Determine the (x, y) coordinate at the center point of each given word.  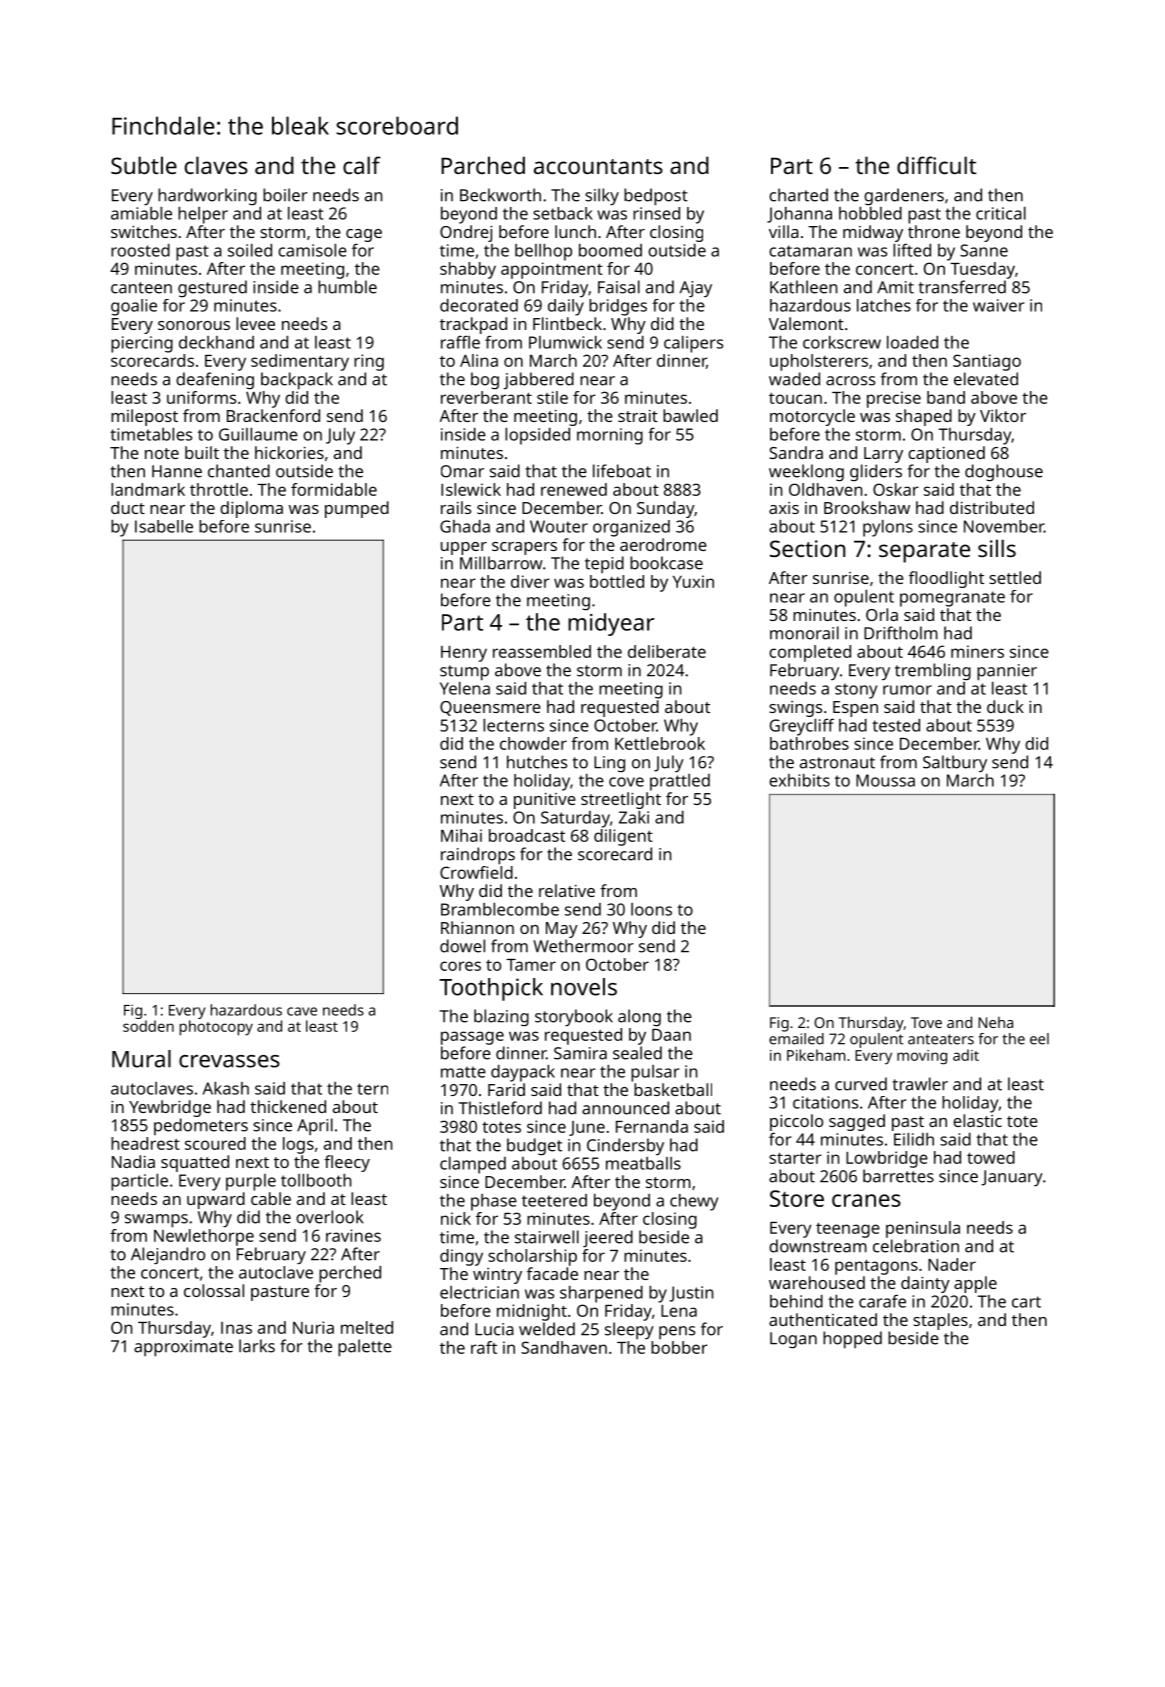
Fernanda (652, 1126)
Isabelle (164, 526)
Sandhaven (564, 1347)
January (1012, 1178)
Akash (226, 1088)
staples (940, 1321)
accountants (598, 166)
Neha (995, 1022)
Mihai (461, 835)
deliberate (667, 651)
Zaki (634, 817)
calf (362, 165)
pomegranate (952, 599)
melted (367, 1327)
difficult (936, 165)
